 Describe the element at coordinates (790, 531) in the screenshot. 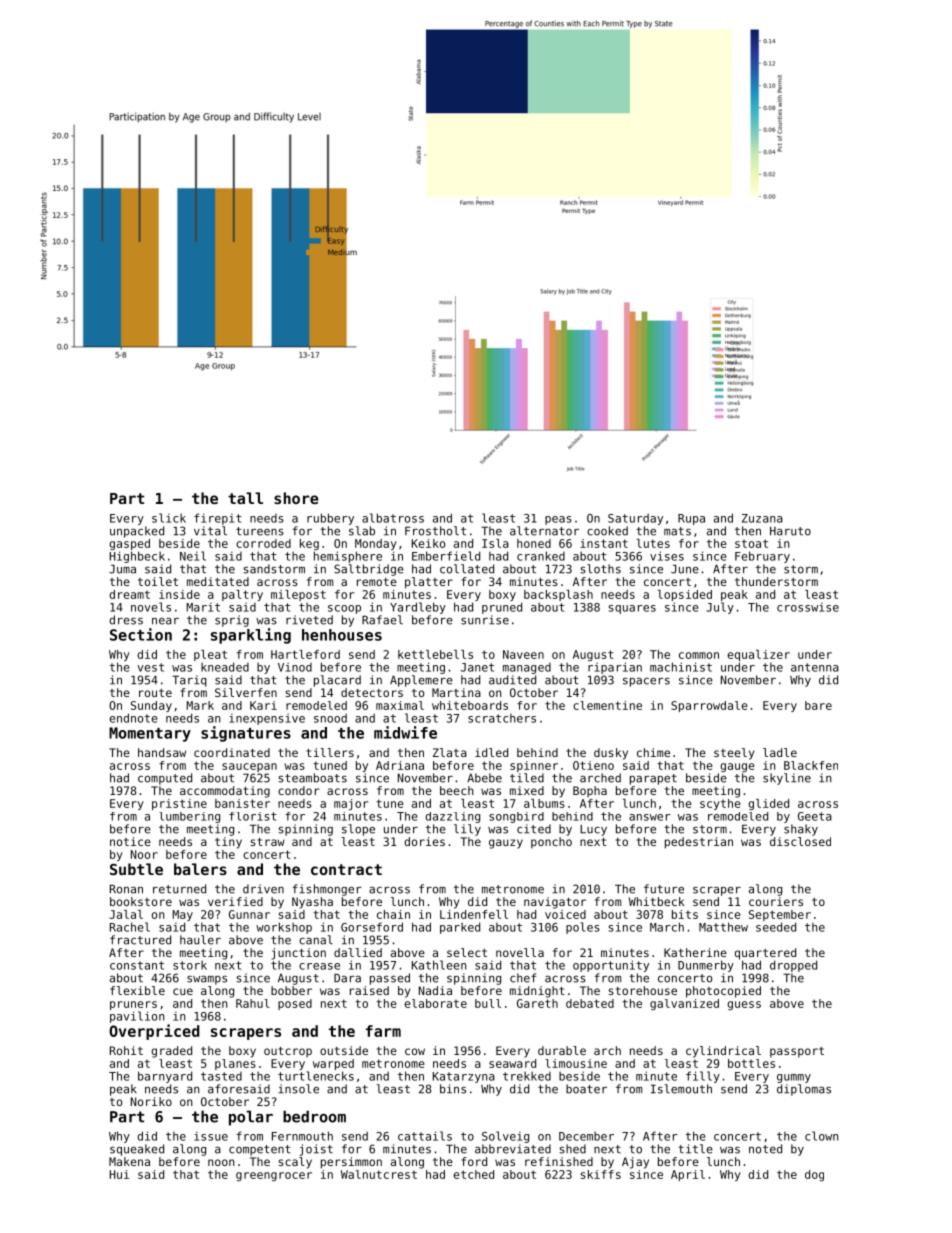

I see `Haruto` at that location.
